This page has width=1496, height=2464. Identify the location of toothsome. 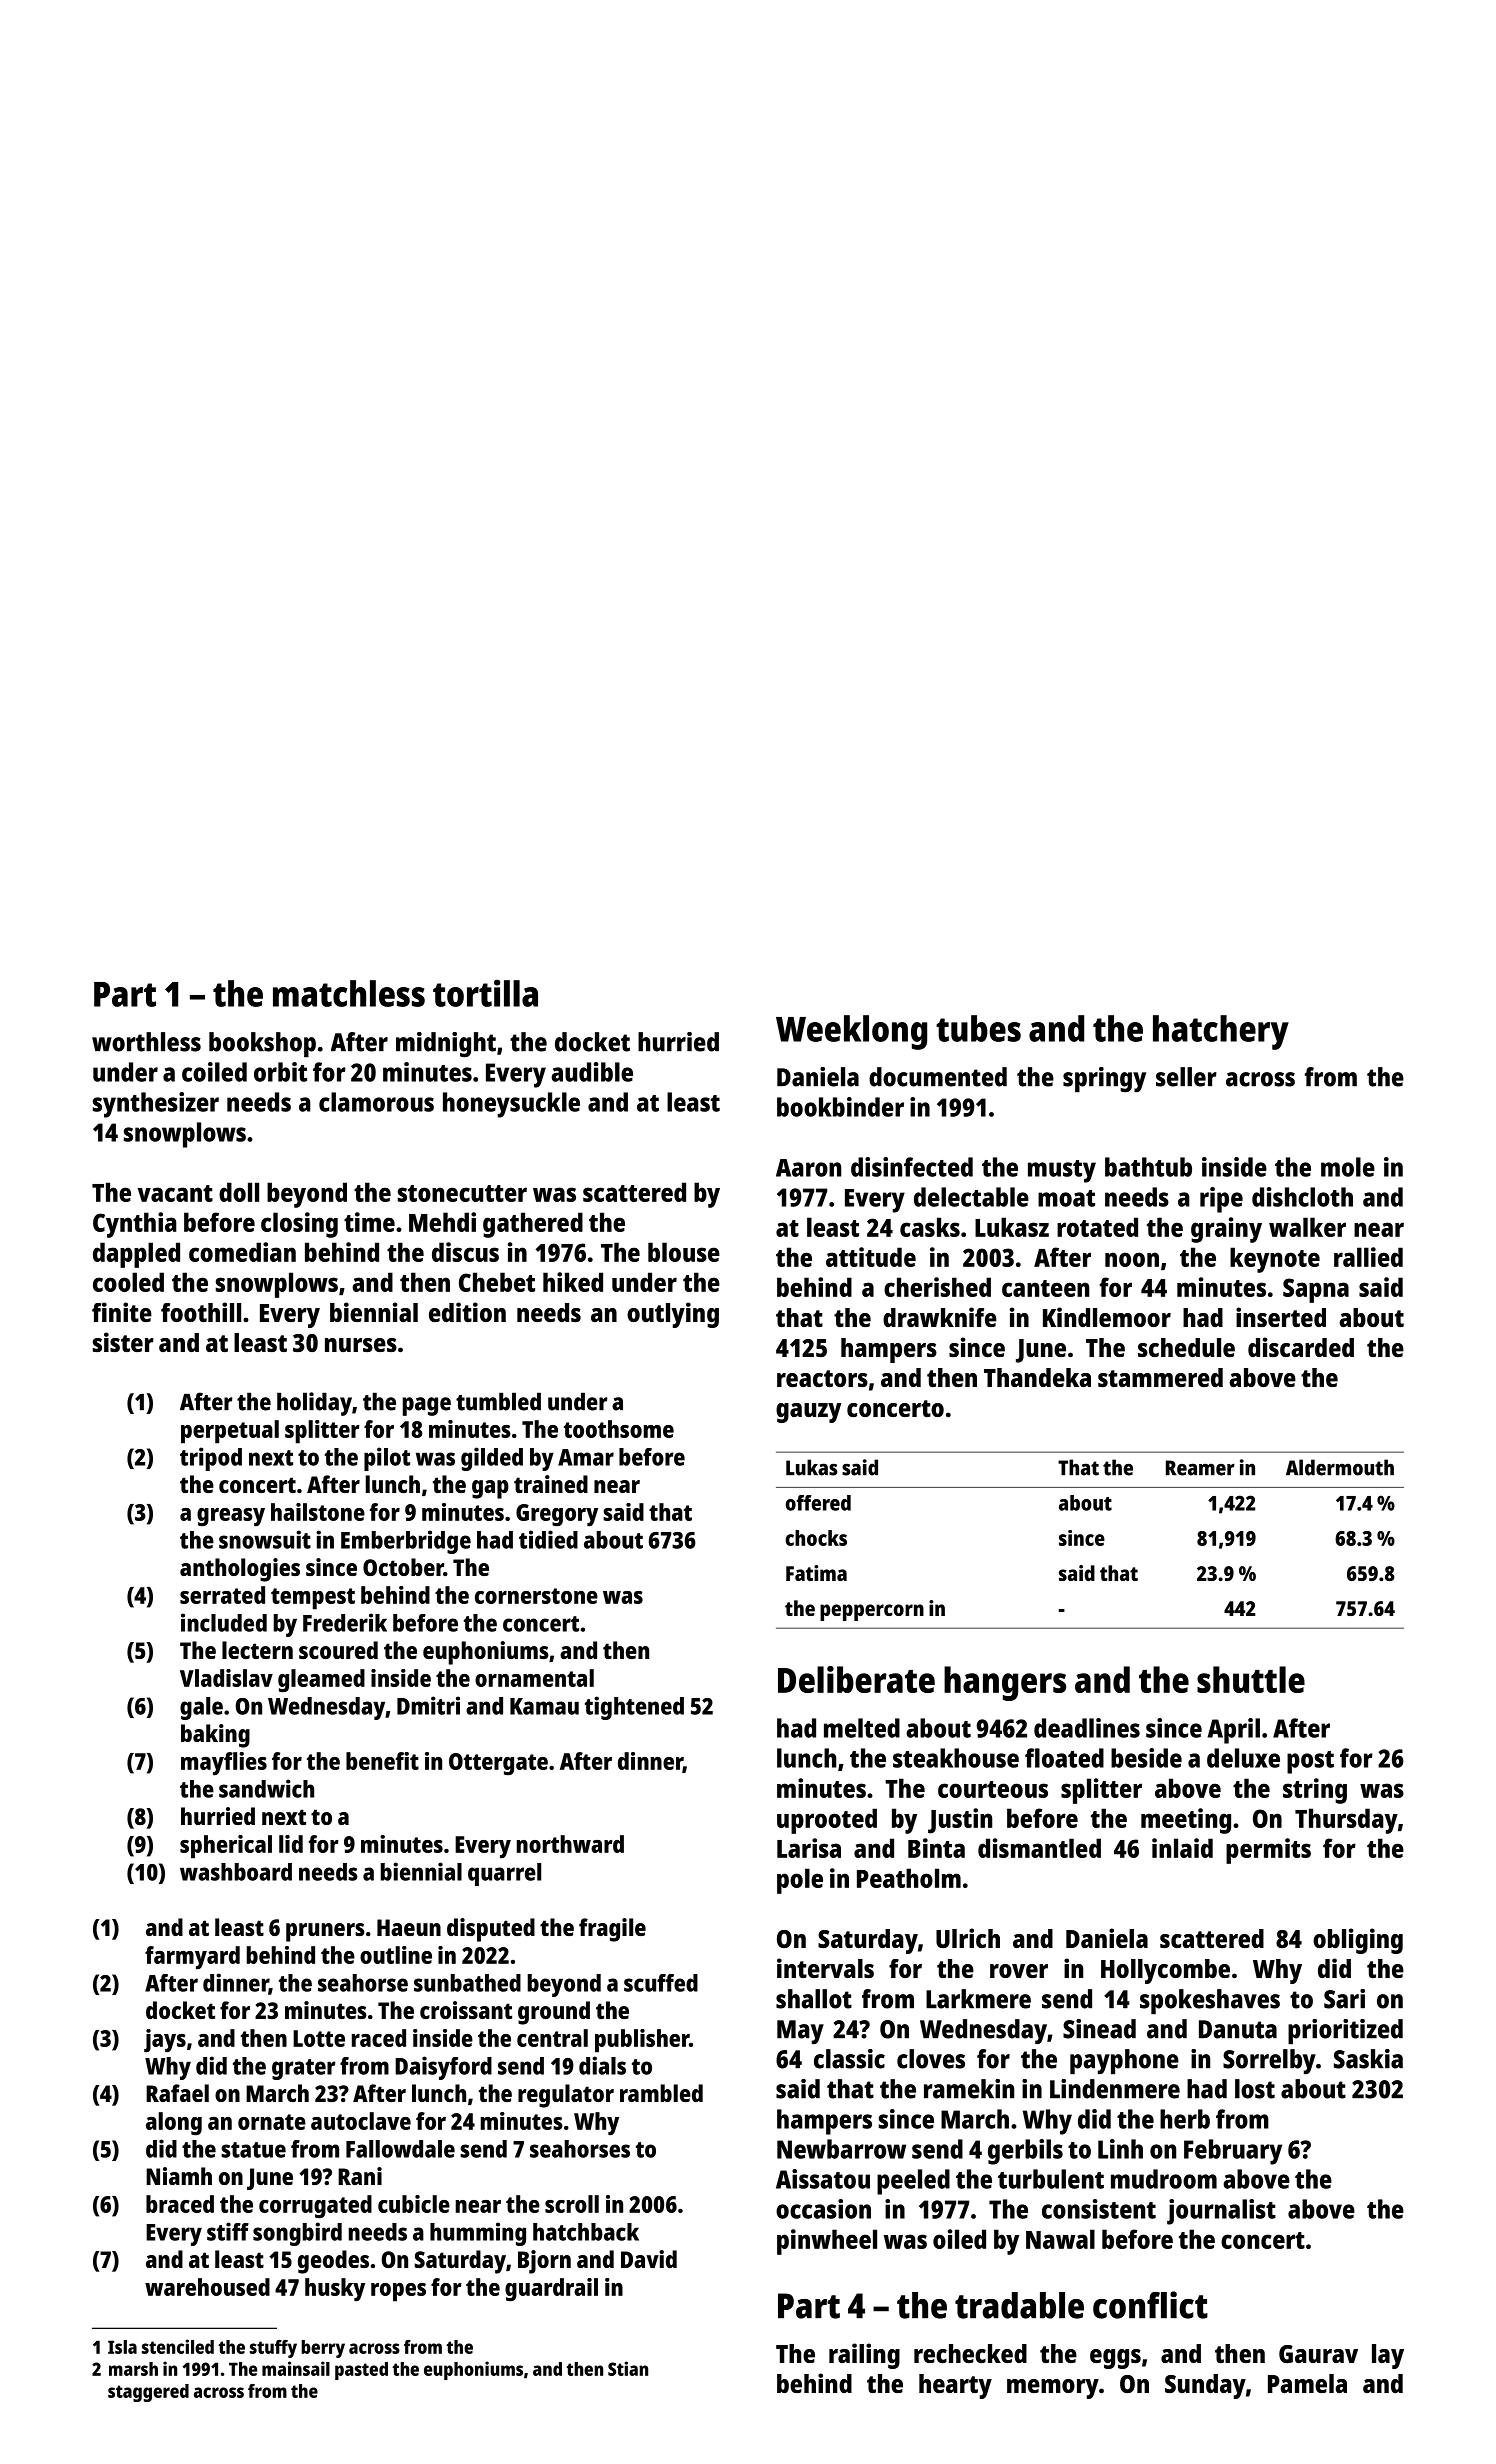
(619, 1429).
